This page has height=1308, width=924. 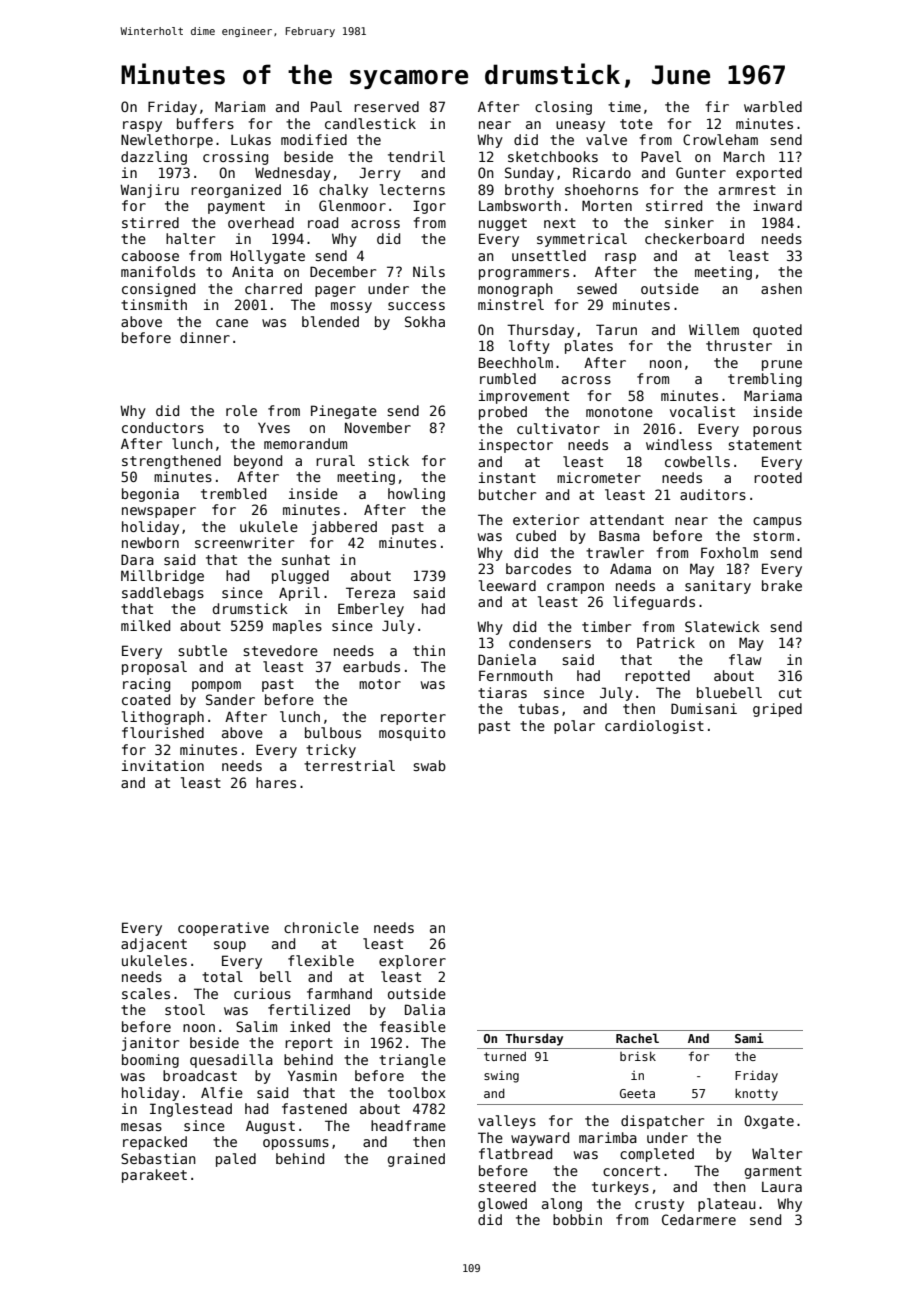 I want to click on checkerboard, so click(x=694, y=238).
